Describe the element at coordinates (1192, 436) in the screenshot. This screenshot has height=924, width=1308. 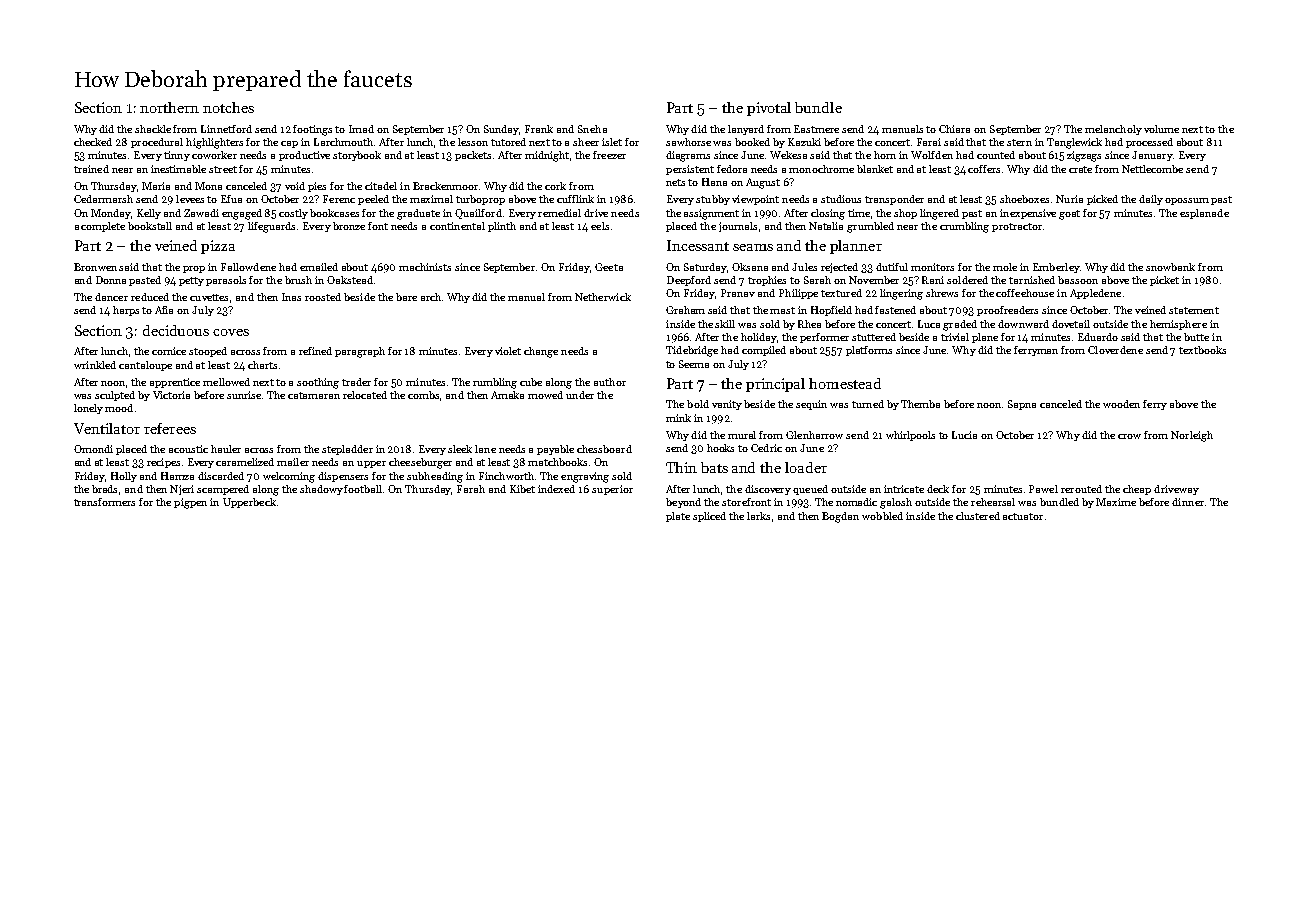
I see `Norleigh` at that location.
